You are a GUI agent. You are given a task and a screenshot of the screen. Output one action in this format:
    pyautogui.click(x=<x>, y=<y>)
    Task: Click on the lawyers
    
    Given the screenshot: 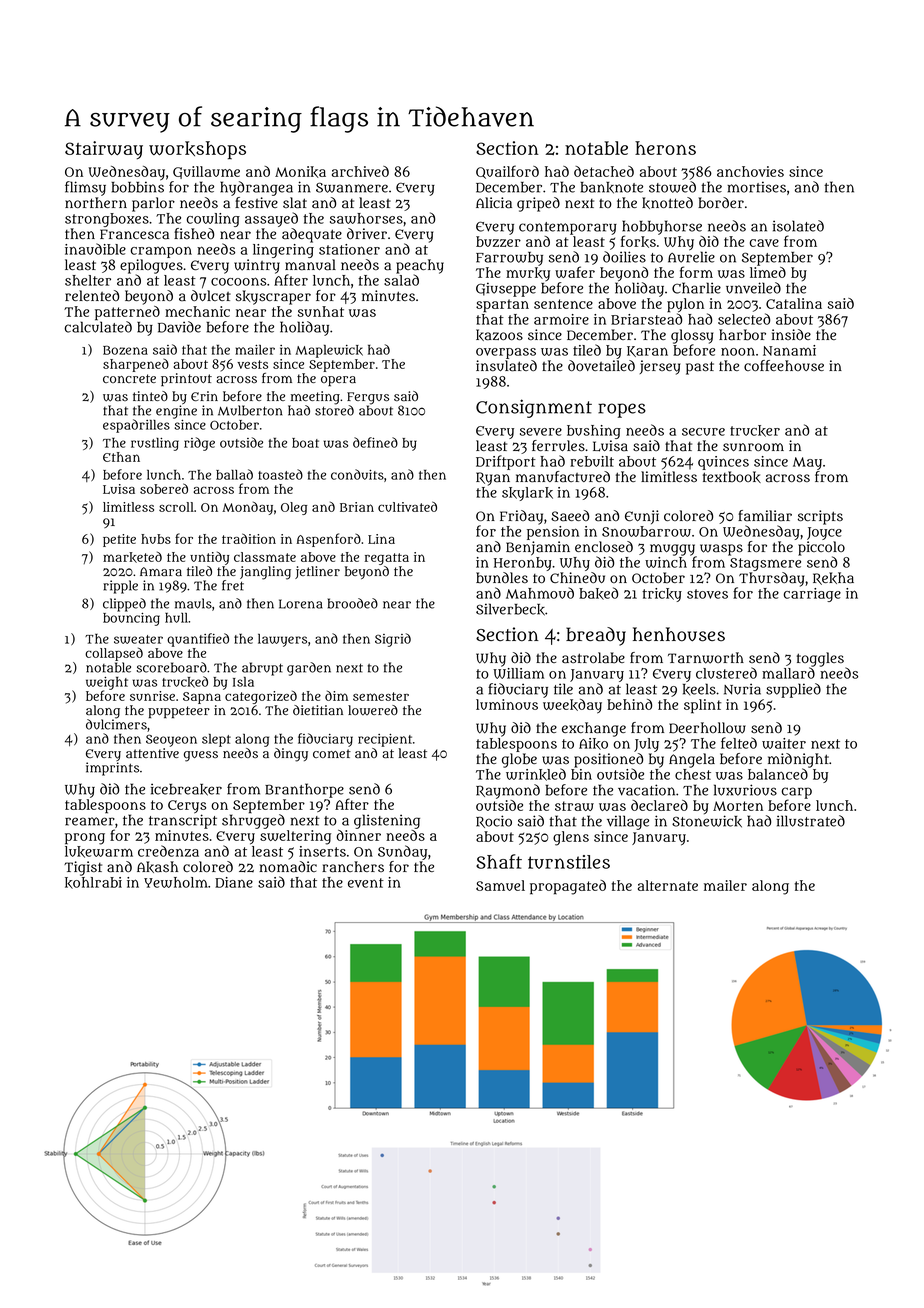 What is the action you would take?
    pyautogui.click(x=282, y=640)
